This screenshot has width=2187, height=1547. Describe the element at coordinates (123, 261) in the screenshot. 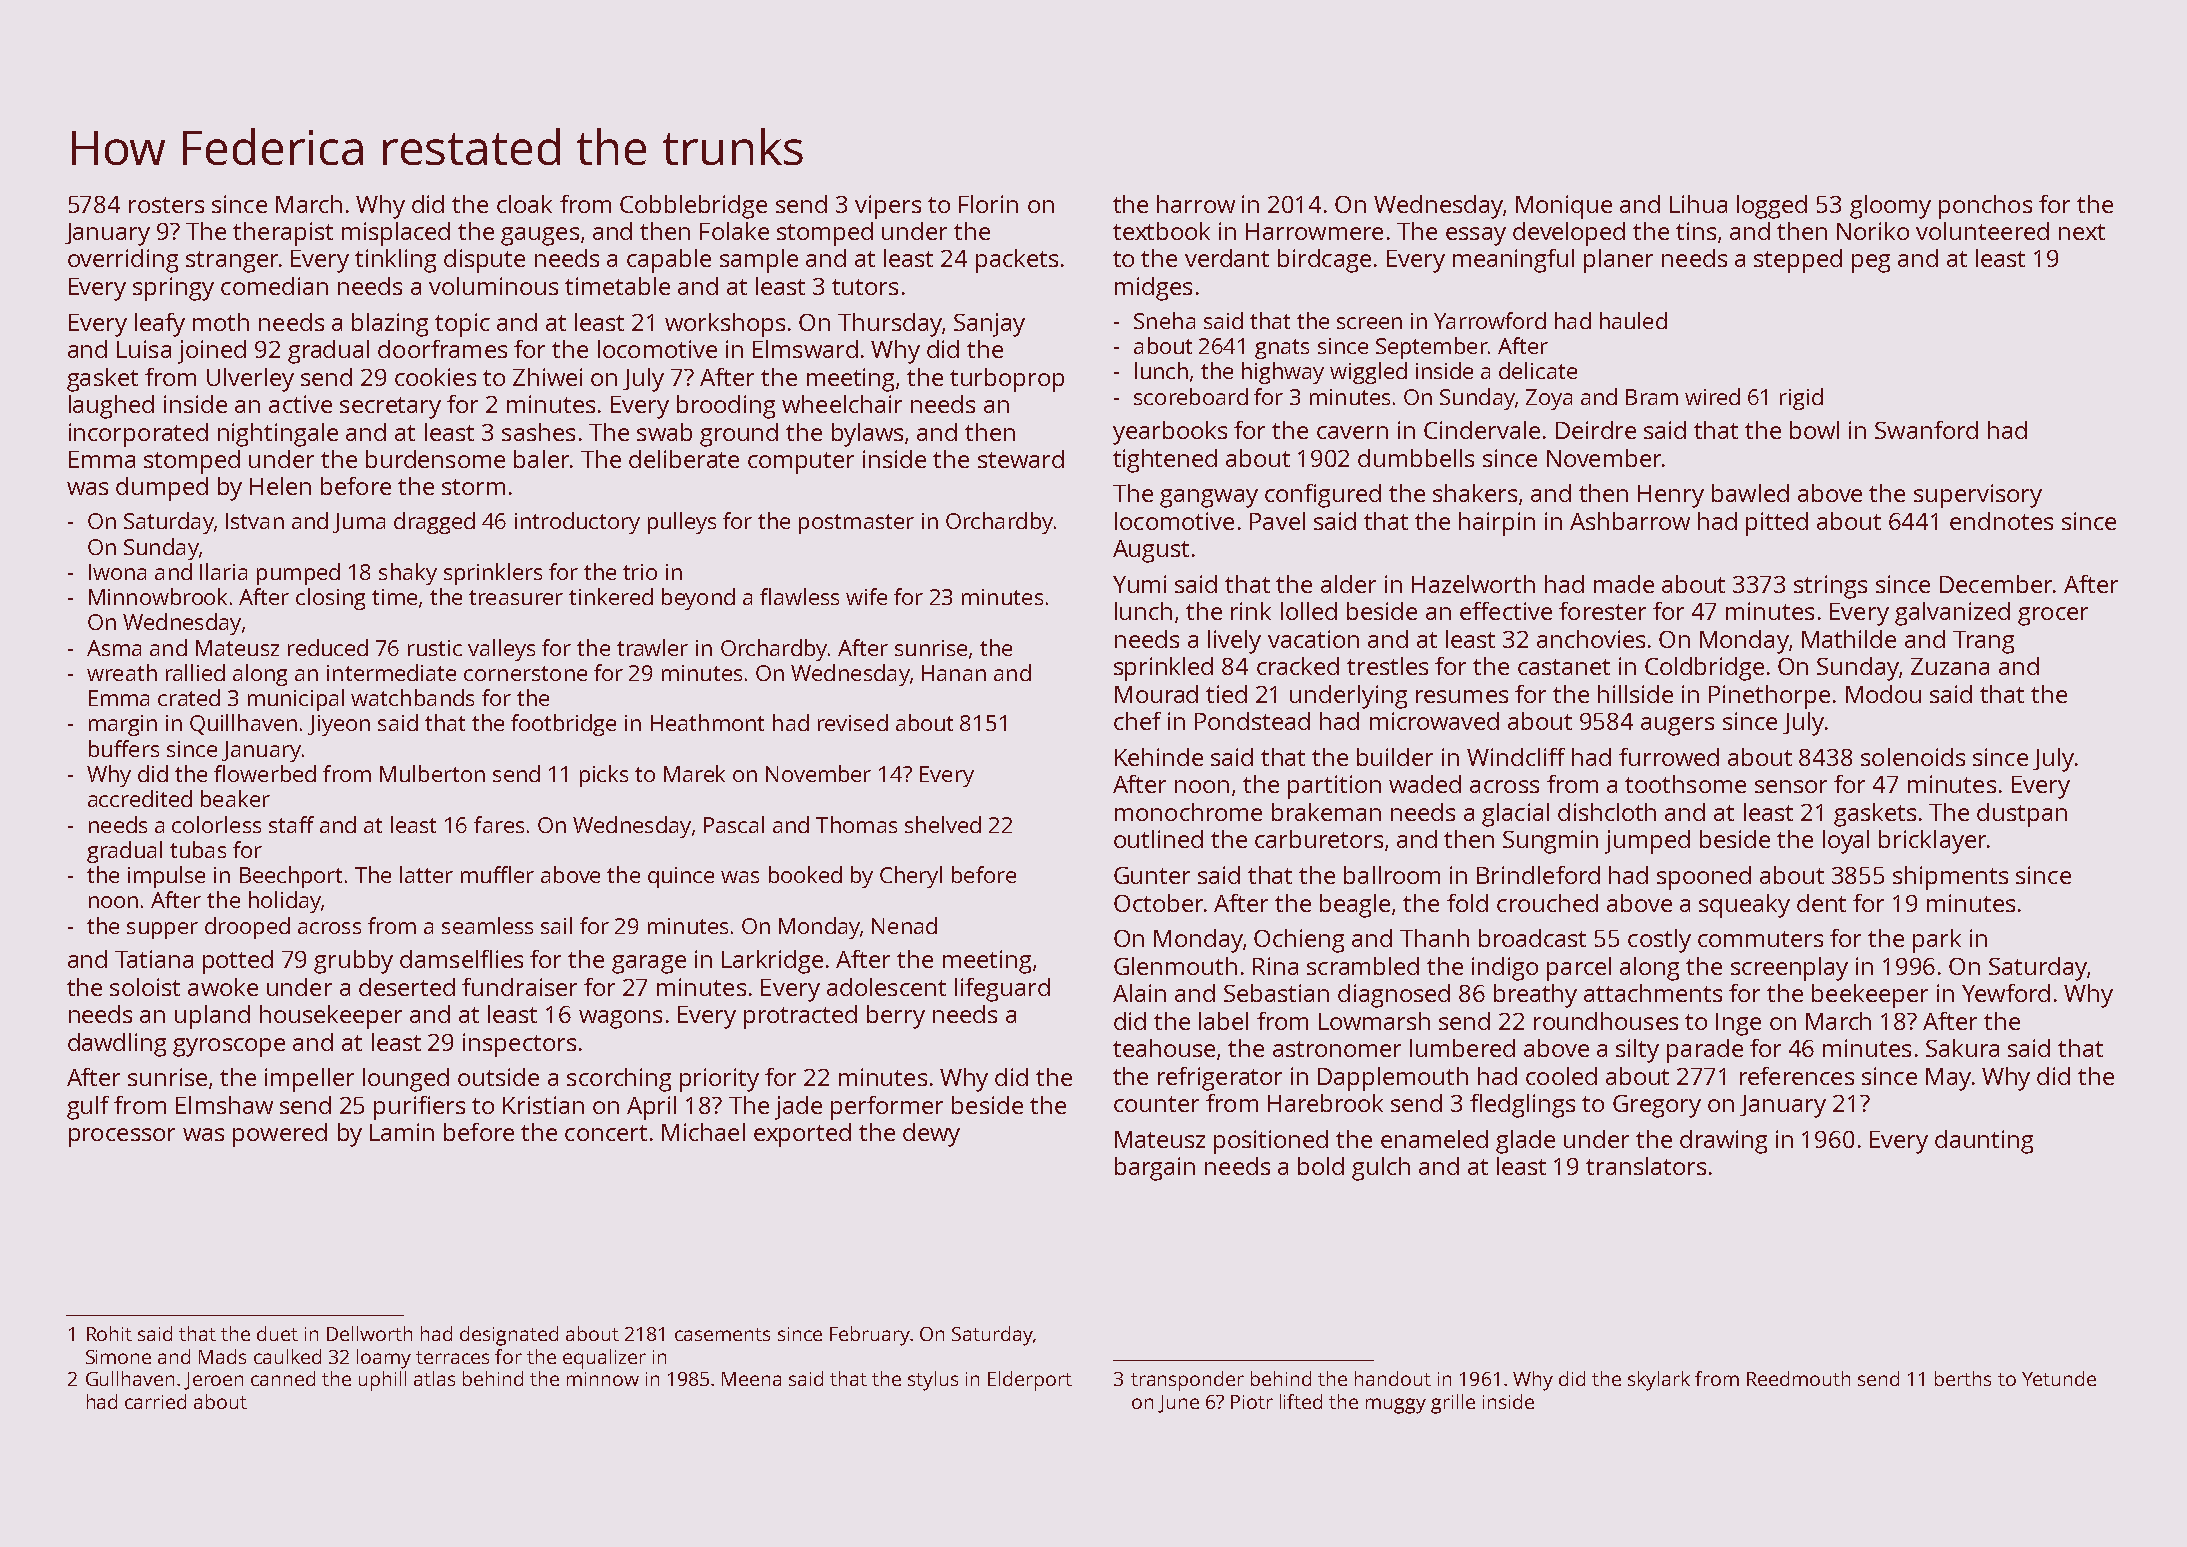

I see `overriding` at that location.
